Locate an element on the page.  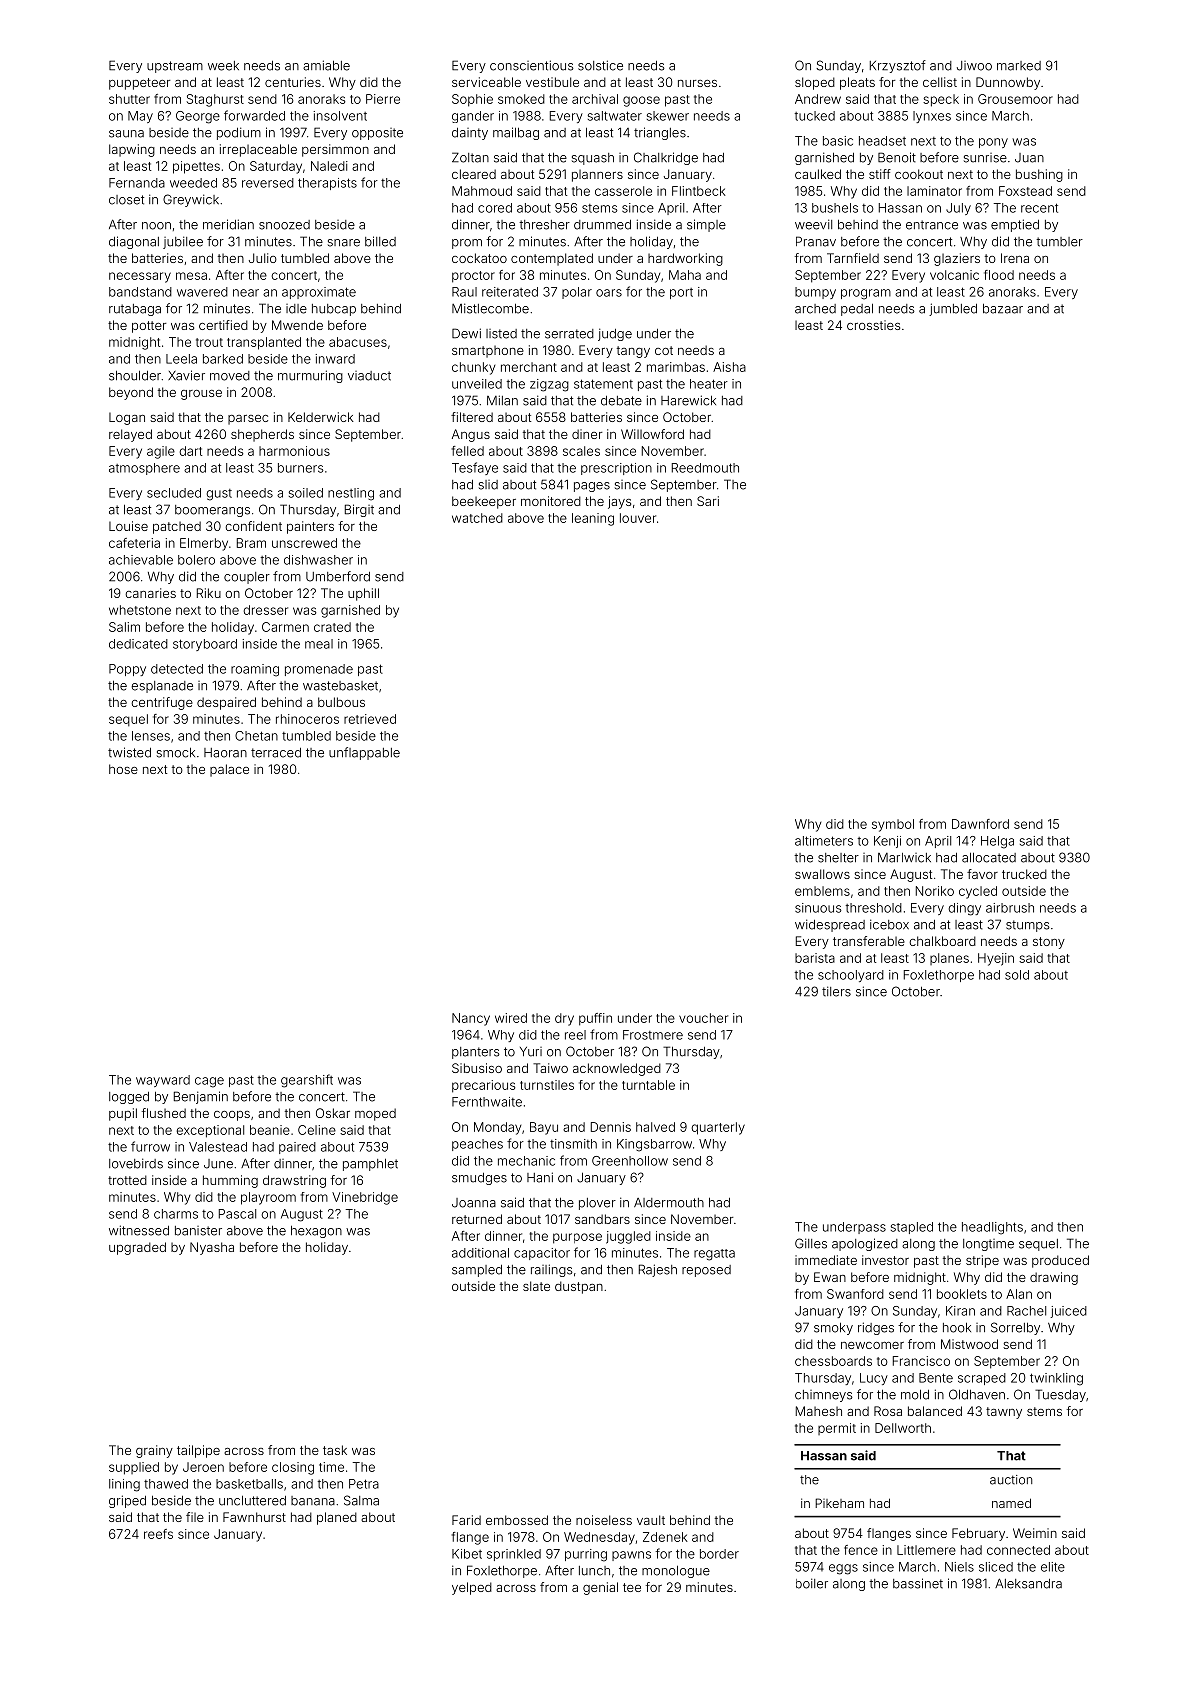
stony is located at coordinates (1049, 943).
